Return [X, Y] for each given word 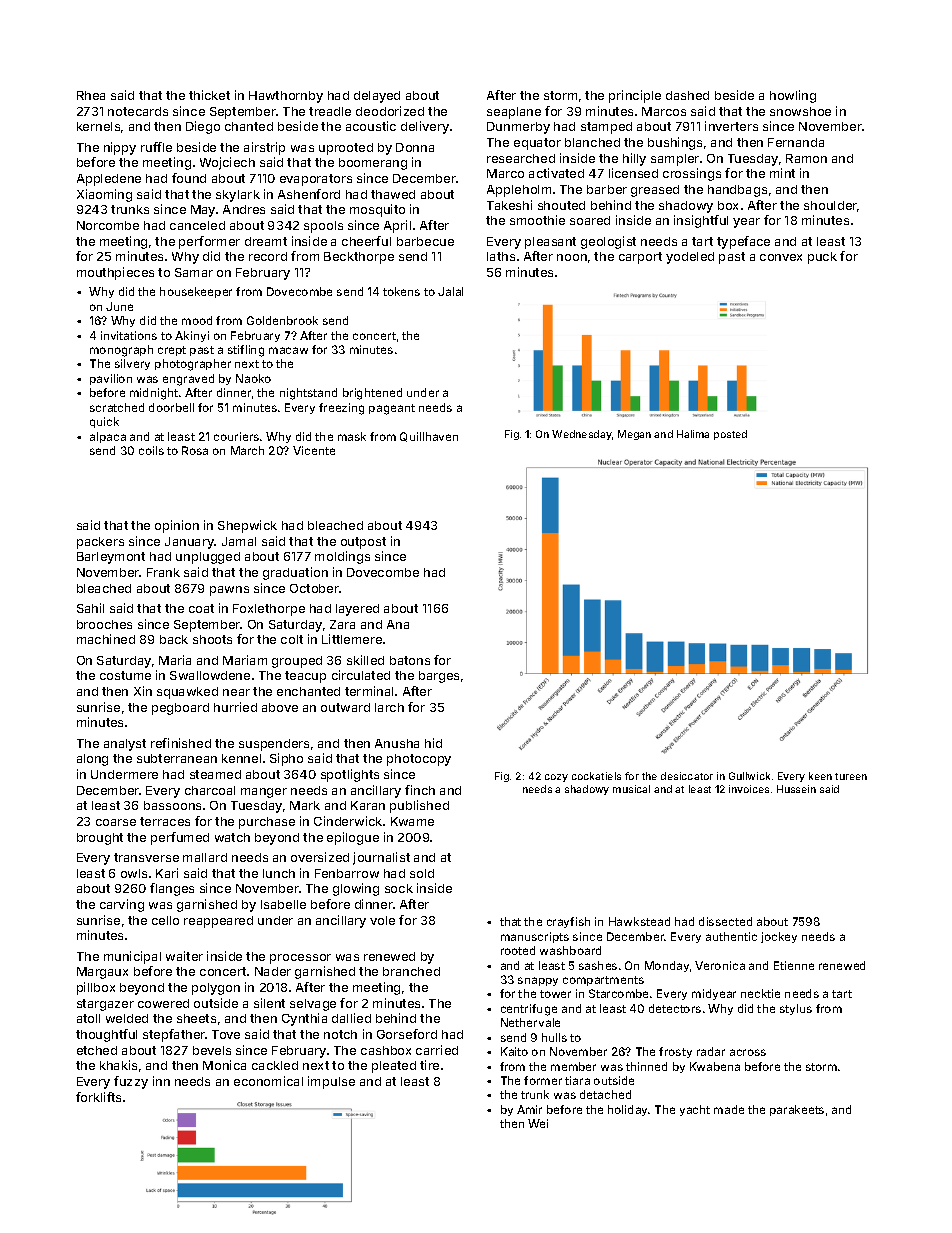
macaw [288, 350]
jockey [779, 937]
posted [730, 435]
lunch [279, 873]
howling [793, 96]
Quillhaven [429, 437]
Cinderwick [348, 821]
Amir [529, 1109]
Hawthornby [286, 97]
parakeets [797, 1110]
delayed [377, 97]
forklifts [98, 1097]
